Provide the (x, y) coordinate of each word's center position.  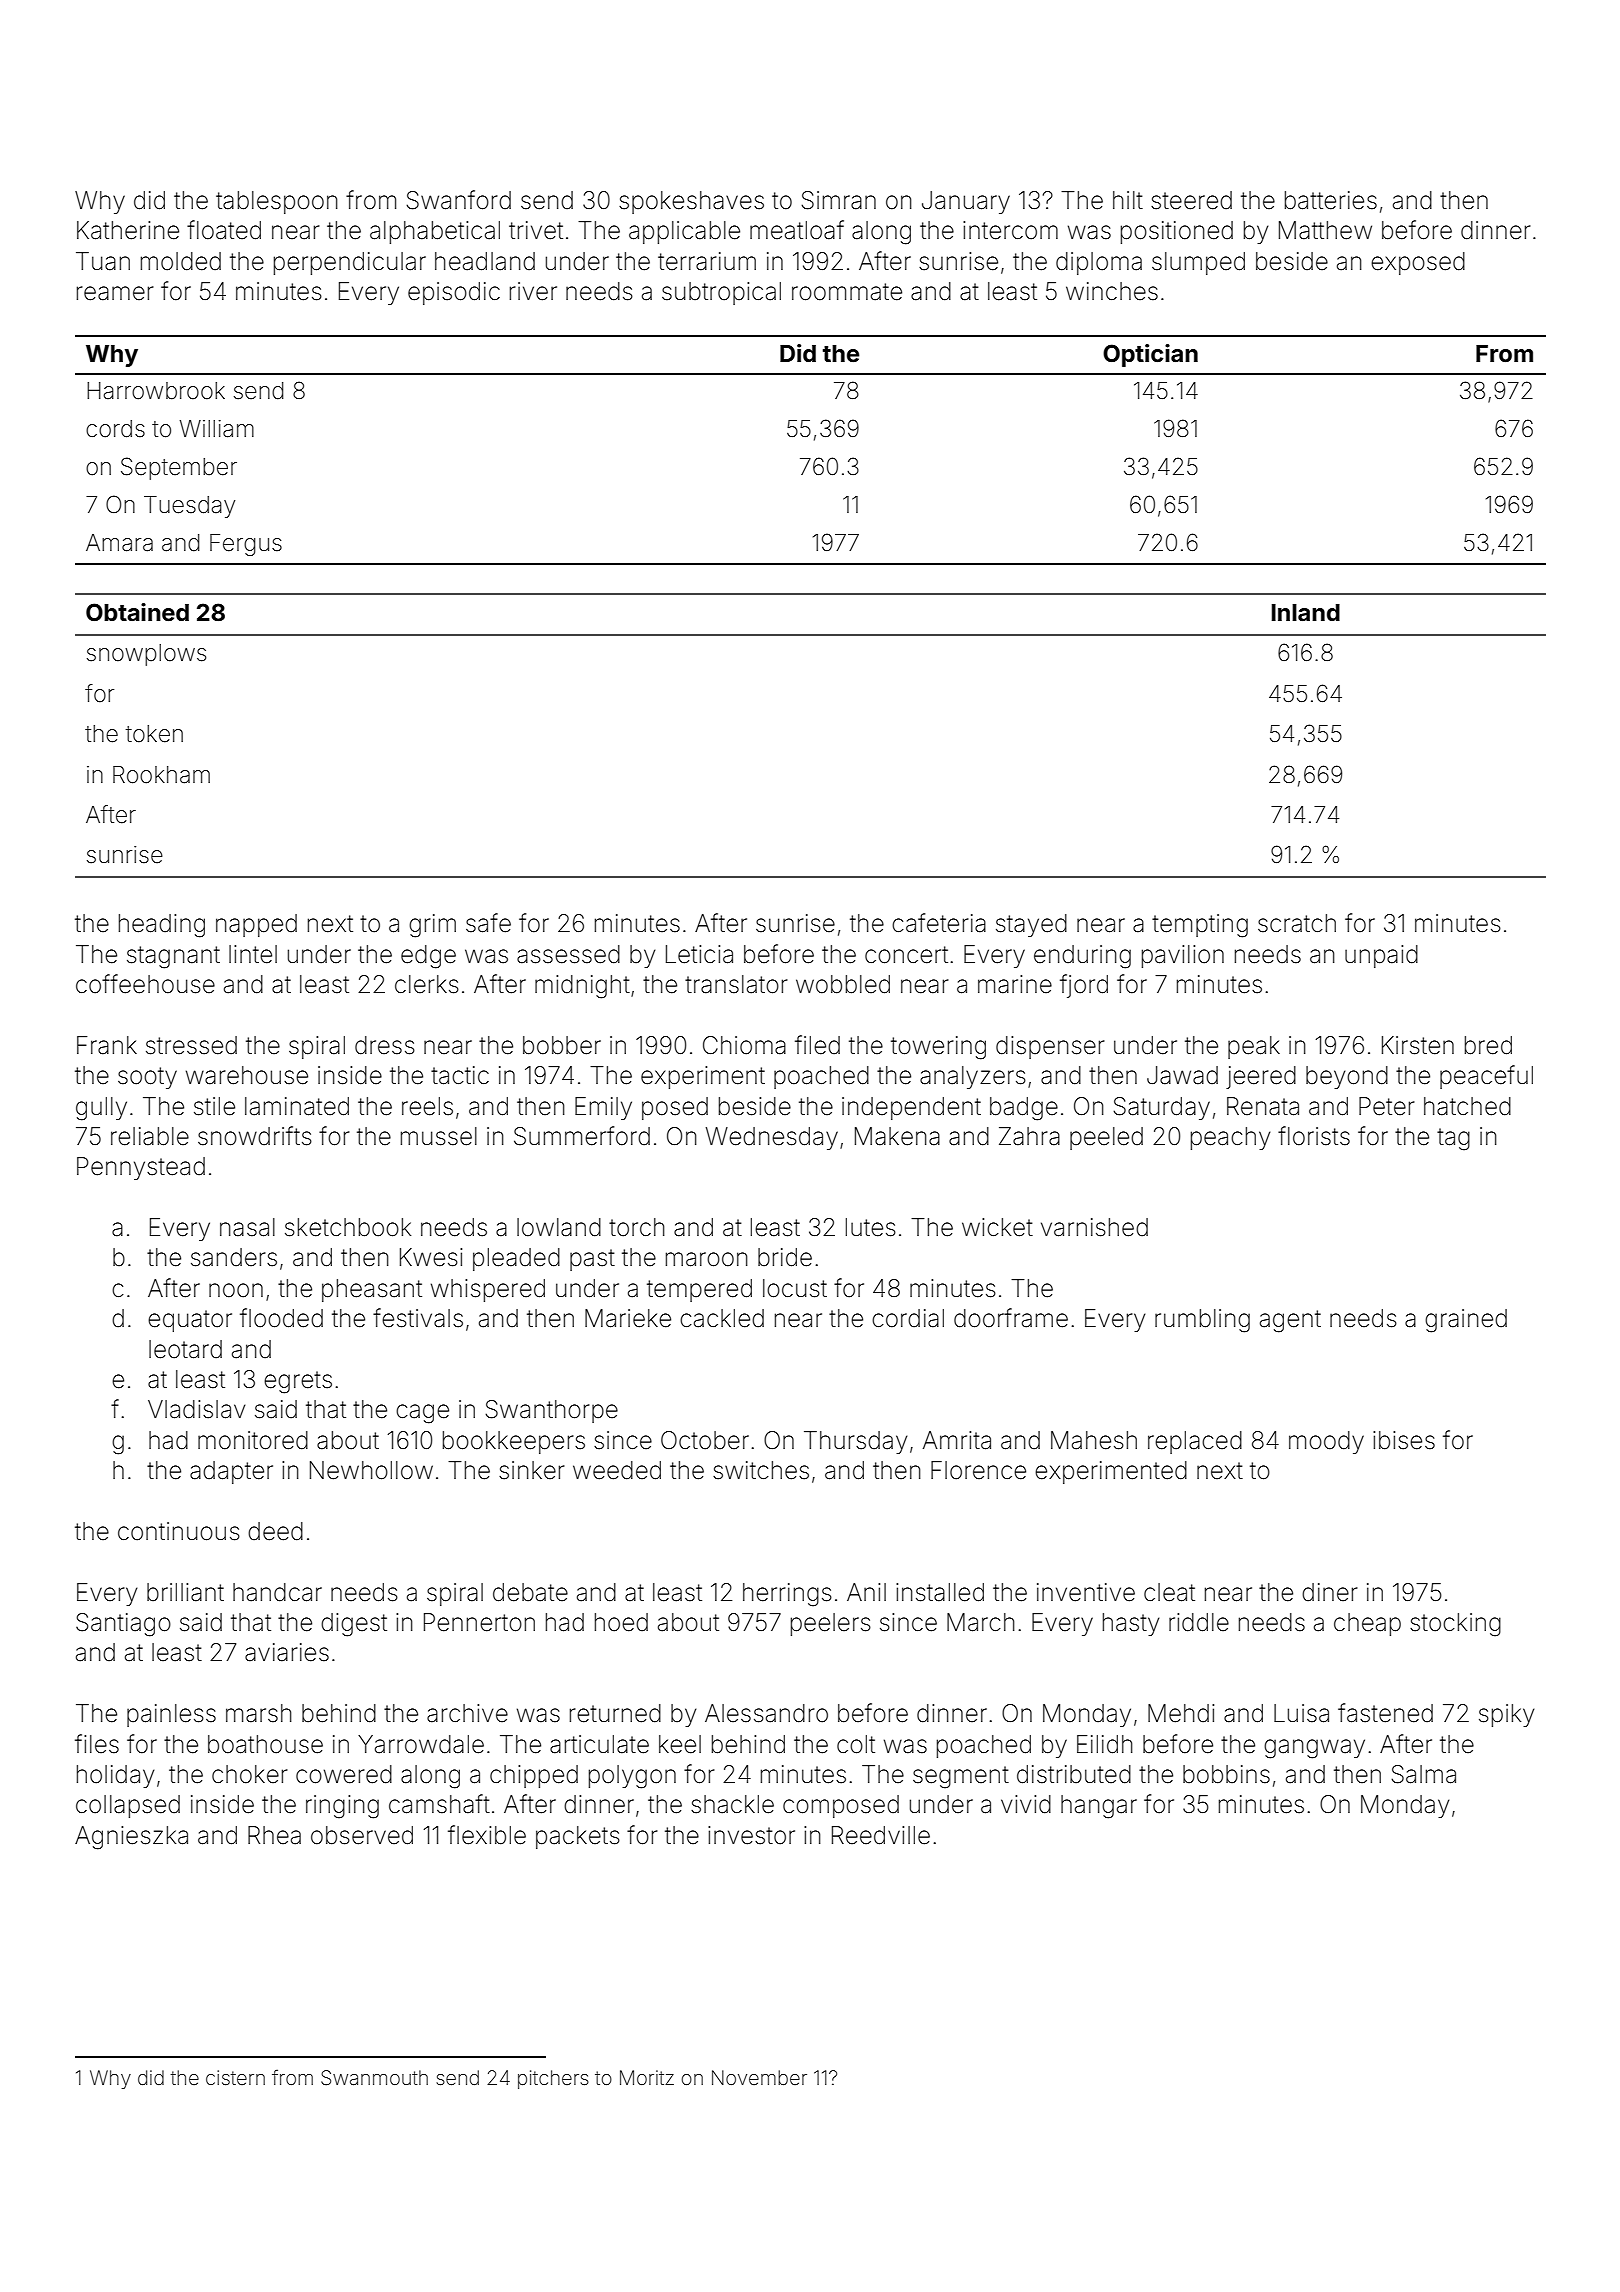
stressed (191, 1045)
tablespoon (277, 202)
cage (422, 1414)
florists (1314, 1136)
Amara (119, 543)
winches (1112, 291)
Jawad (1182, 1075)
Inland (1306, 612)
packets (578, 1837)
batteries (1331, 200)
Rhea (274, 1835)
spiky (1506, 1715)
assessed (568, 954)
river (533, 291)
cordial (908, 1318)
